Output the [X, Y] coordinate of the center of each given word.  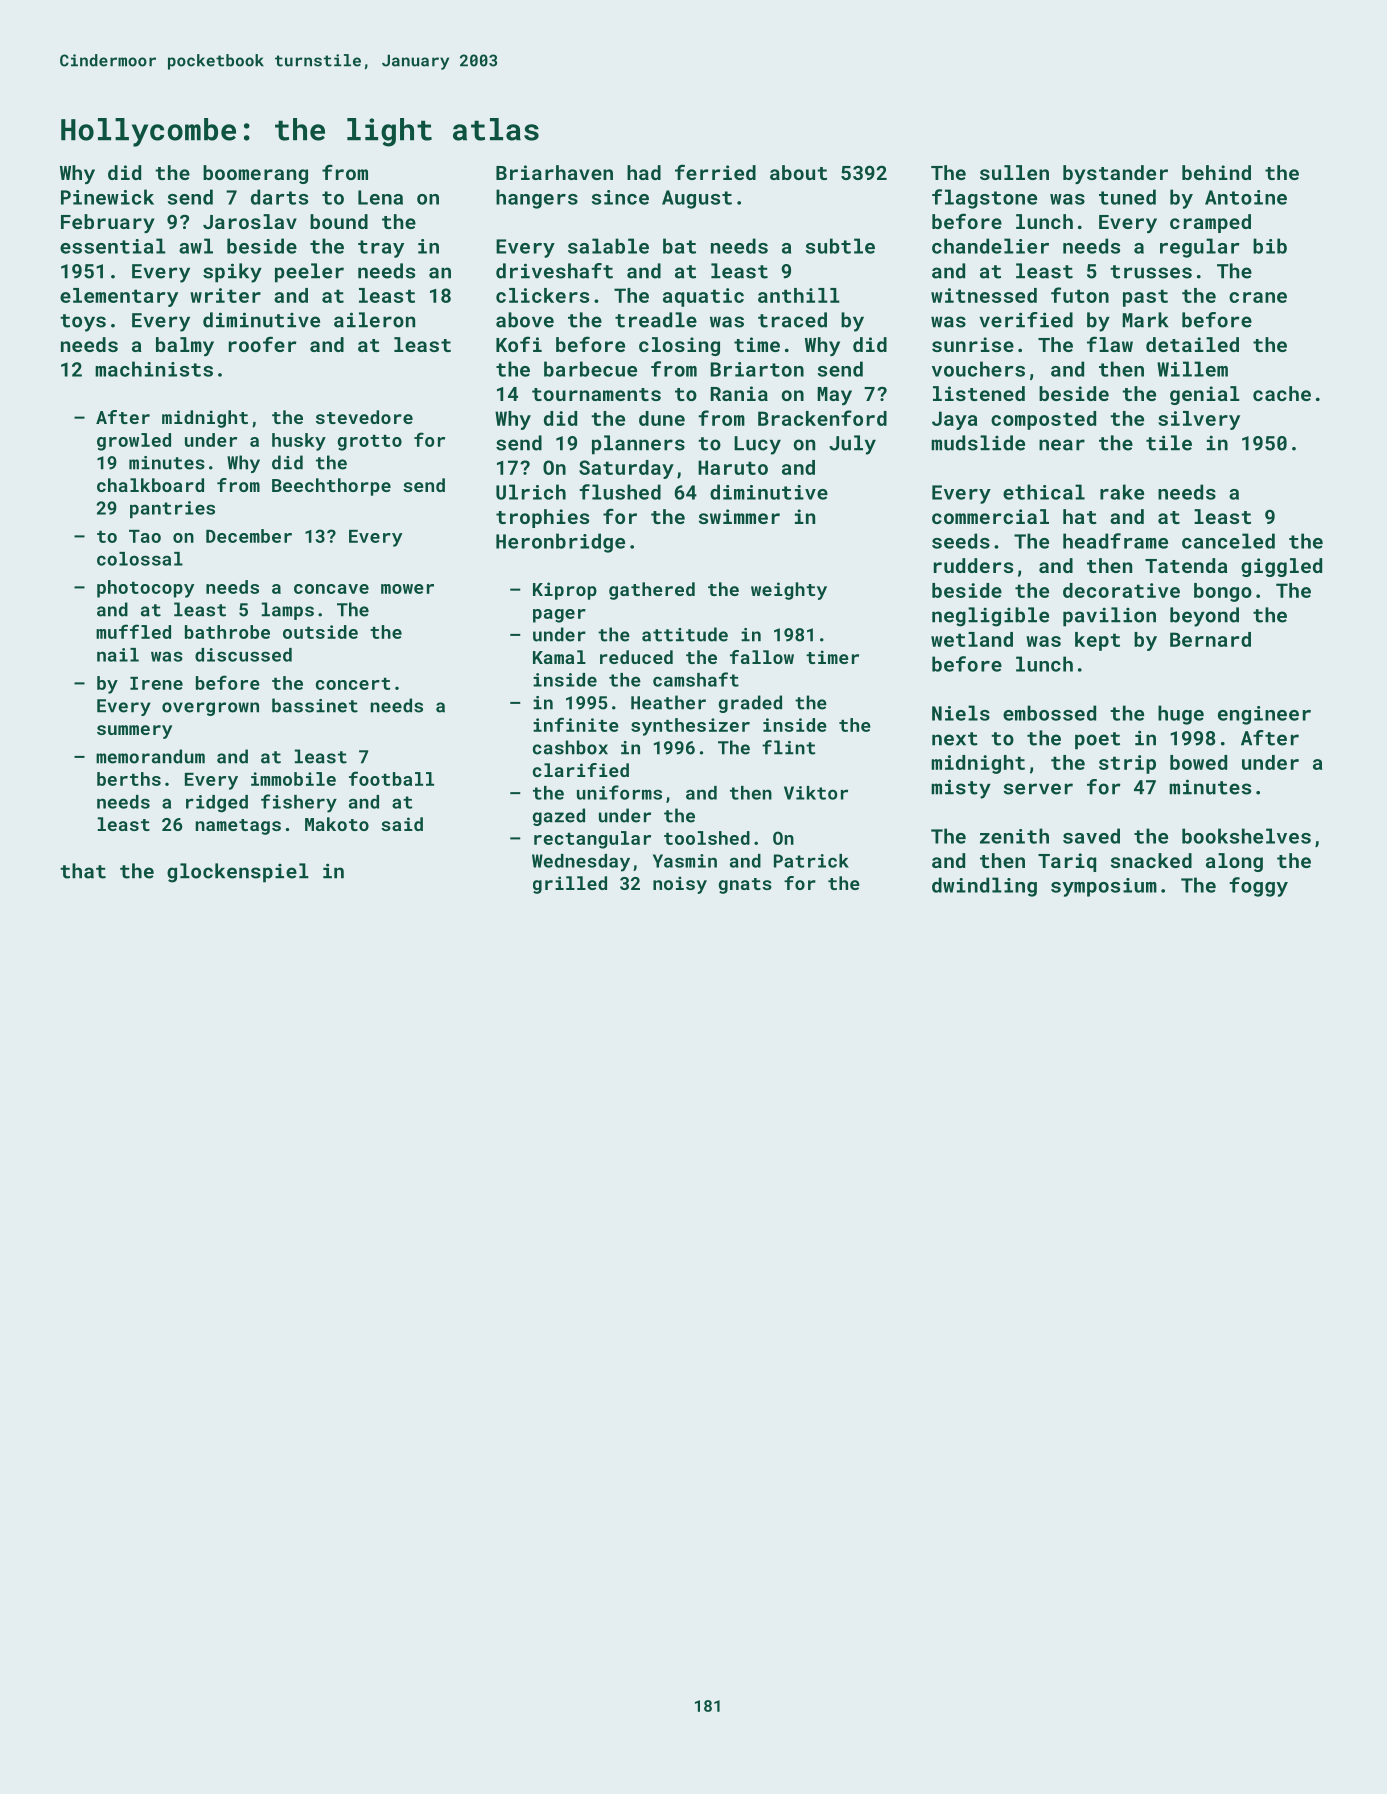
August [697, 199]
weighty [789, 591]
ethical [1044, 492]
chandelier [990, 246]
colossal [140, 559]
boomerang [255, 174]
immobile [293, 779]
